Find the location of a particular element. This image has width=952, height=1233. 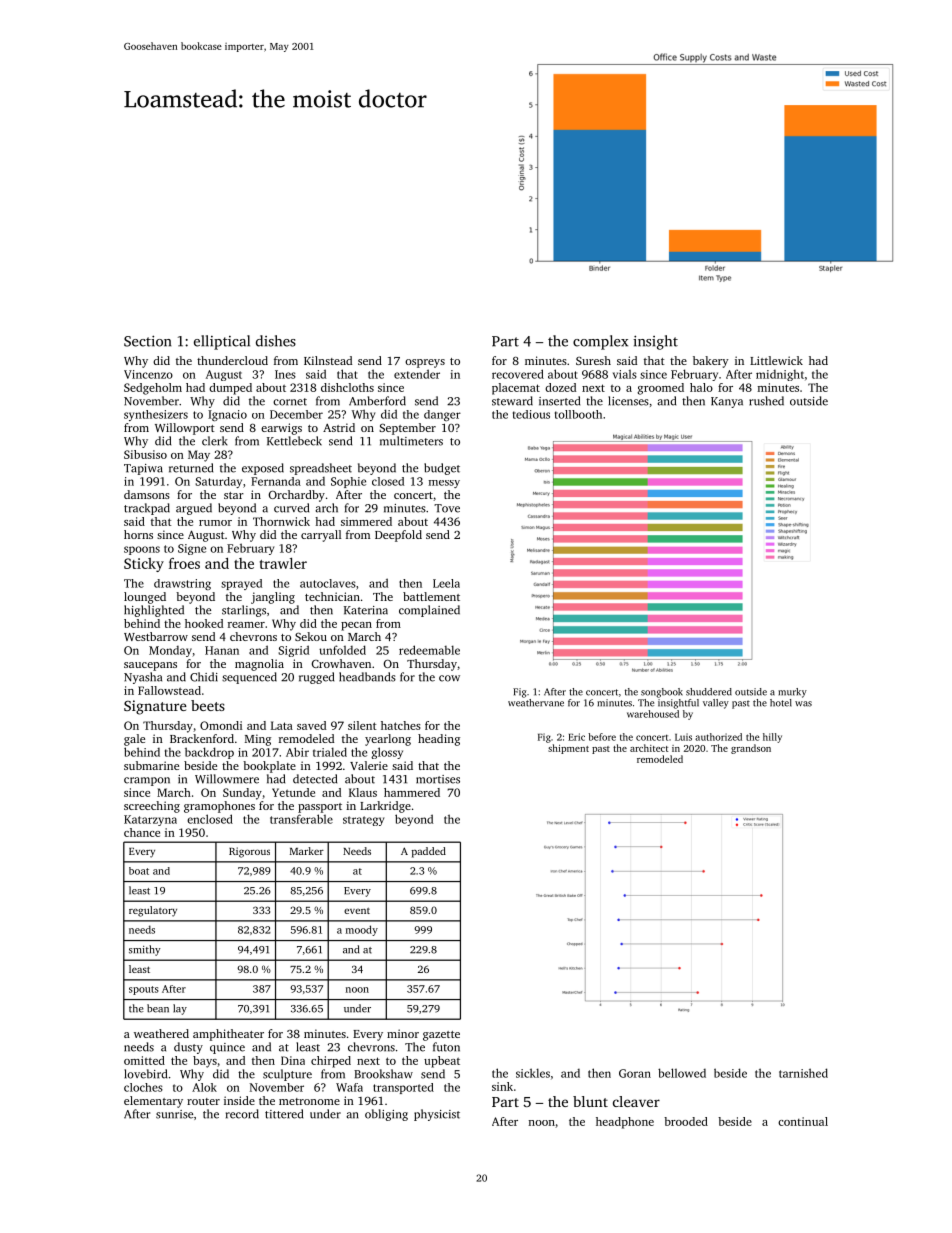

weathervane is located at coordinates (536, 703).
